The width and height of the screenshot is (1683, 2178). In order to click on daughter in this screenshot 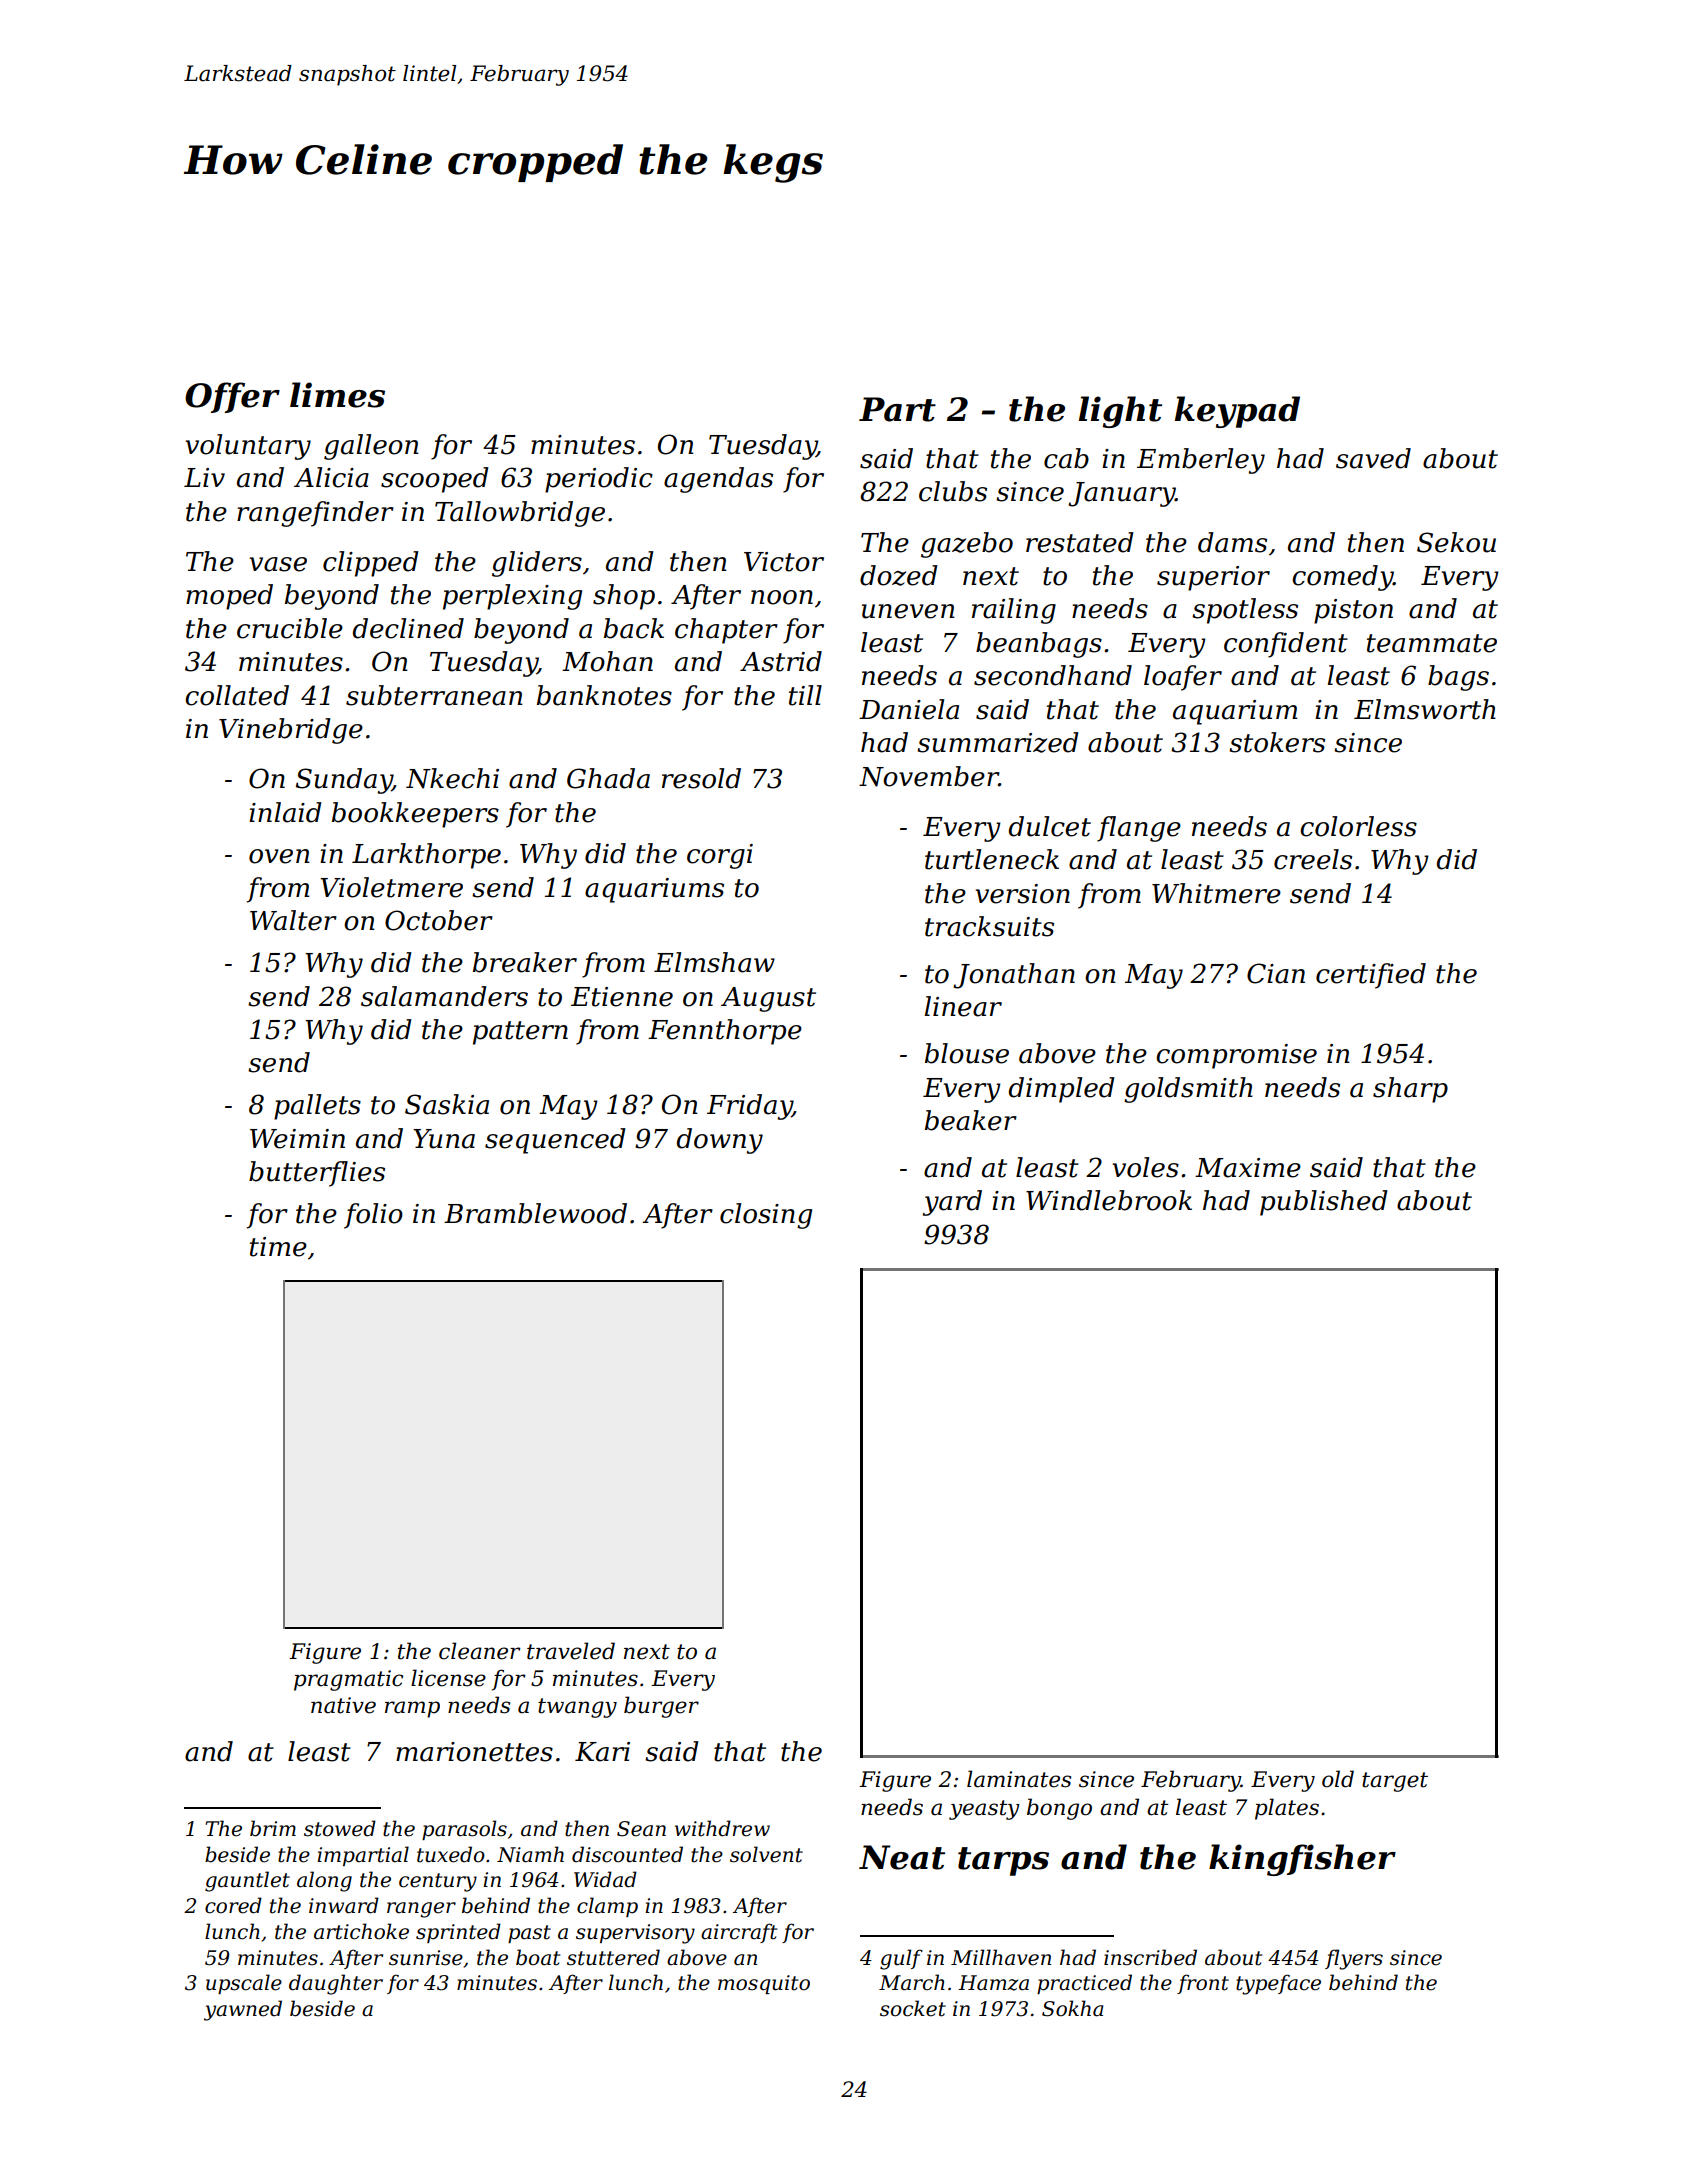, I will do `click(336, 1984)`.
